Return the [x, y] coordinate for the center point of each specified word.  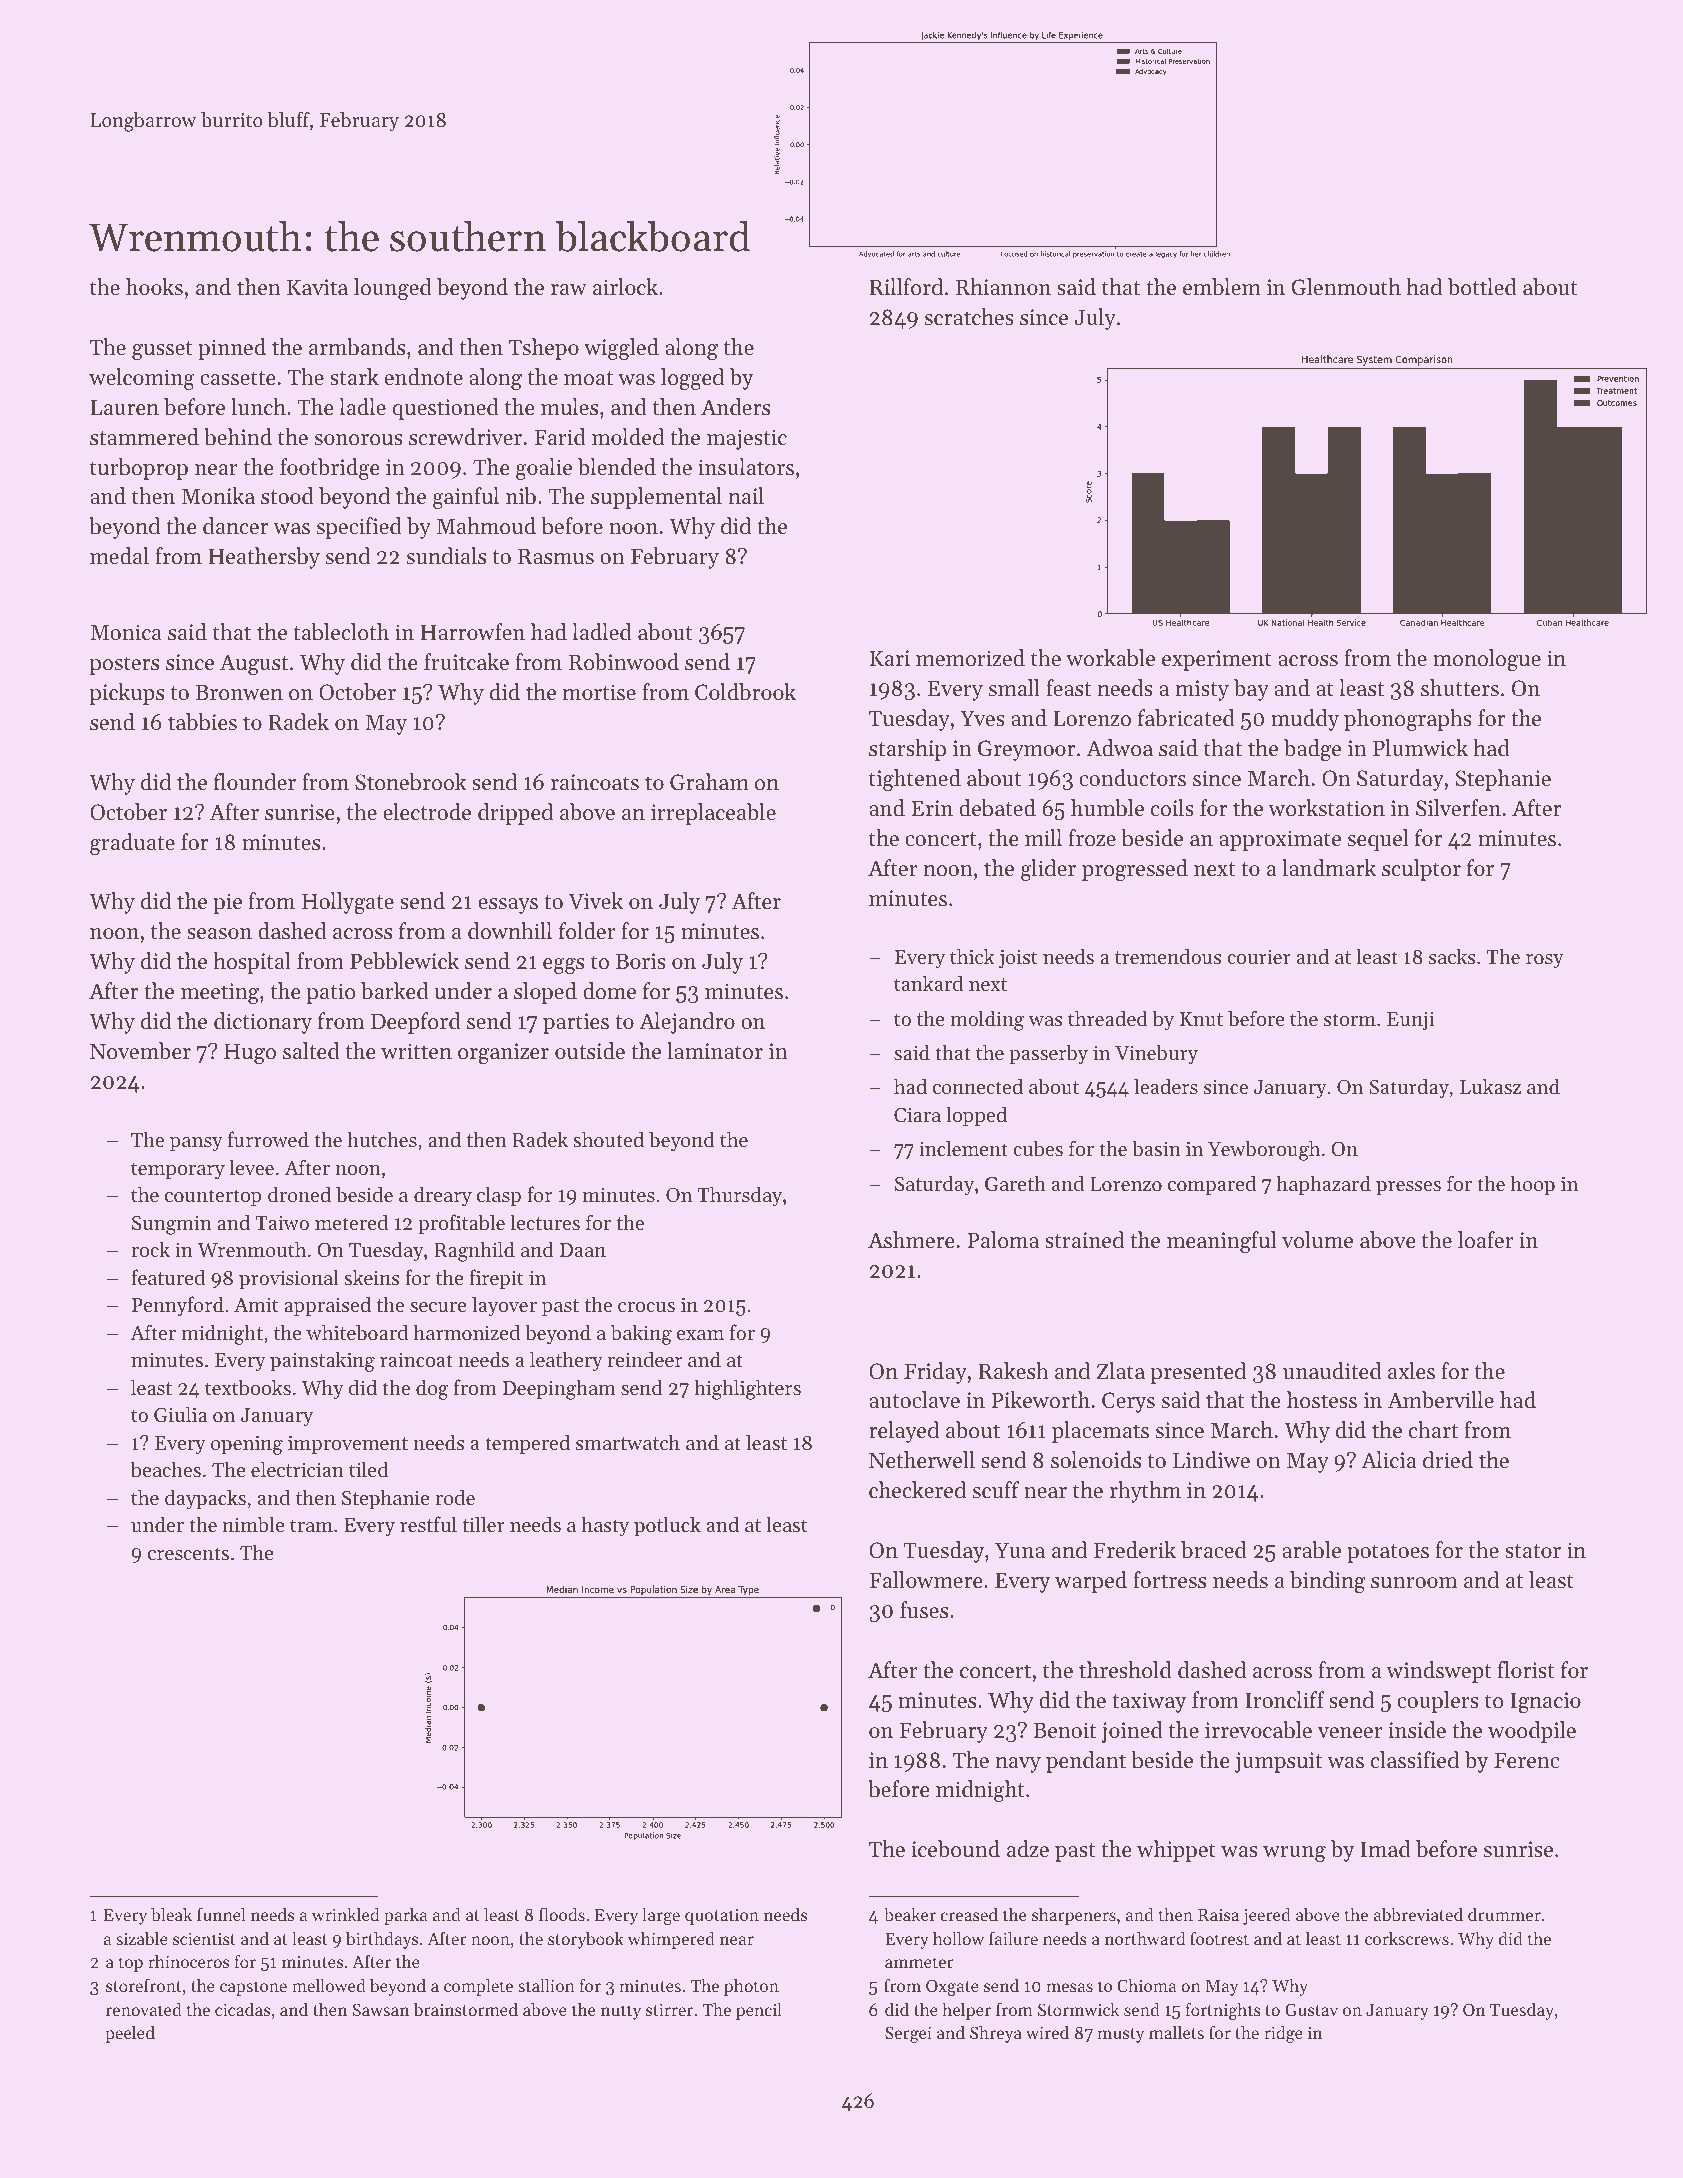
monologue [1487, 660]
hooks [154, 287]
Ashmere [911, 1240]
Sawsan [380, 2009]
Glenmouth [1346, 287]
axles [1411, 1371]
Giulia [180, 1414]
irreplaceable [713, 814]
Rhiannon [1003, 287]
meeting [220, 993]
